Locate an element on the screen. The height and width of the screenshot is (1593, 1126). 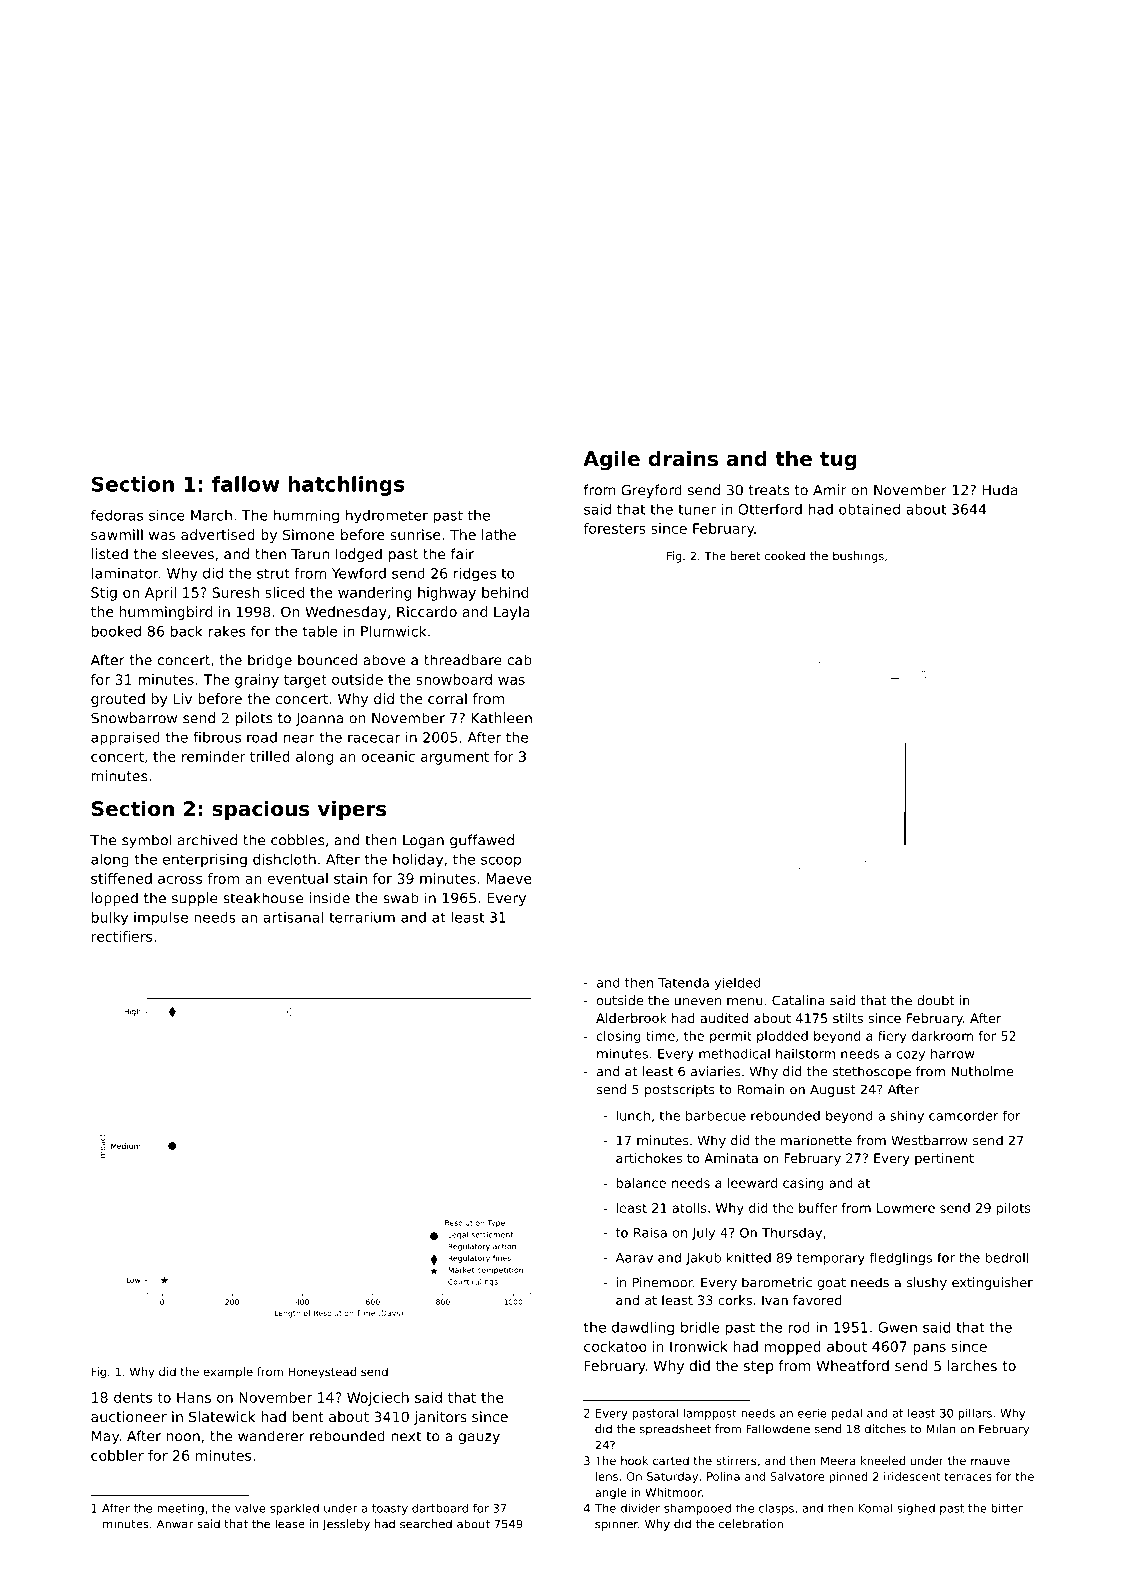
appraised is located at coordinates (125, 738).
